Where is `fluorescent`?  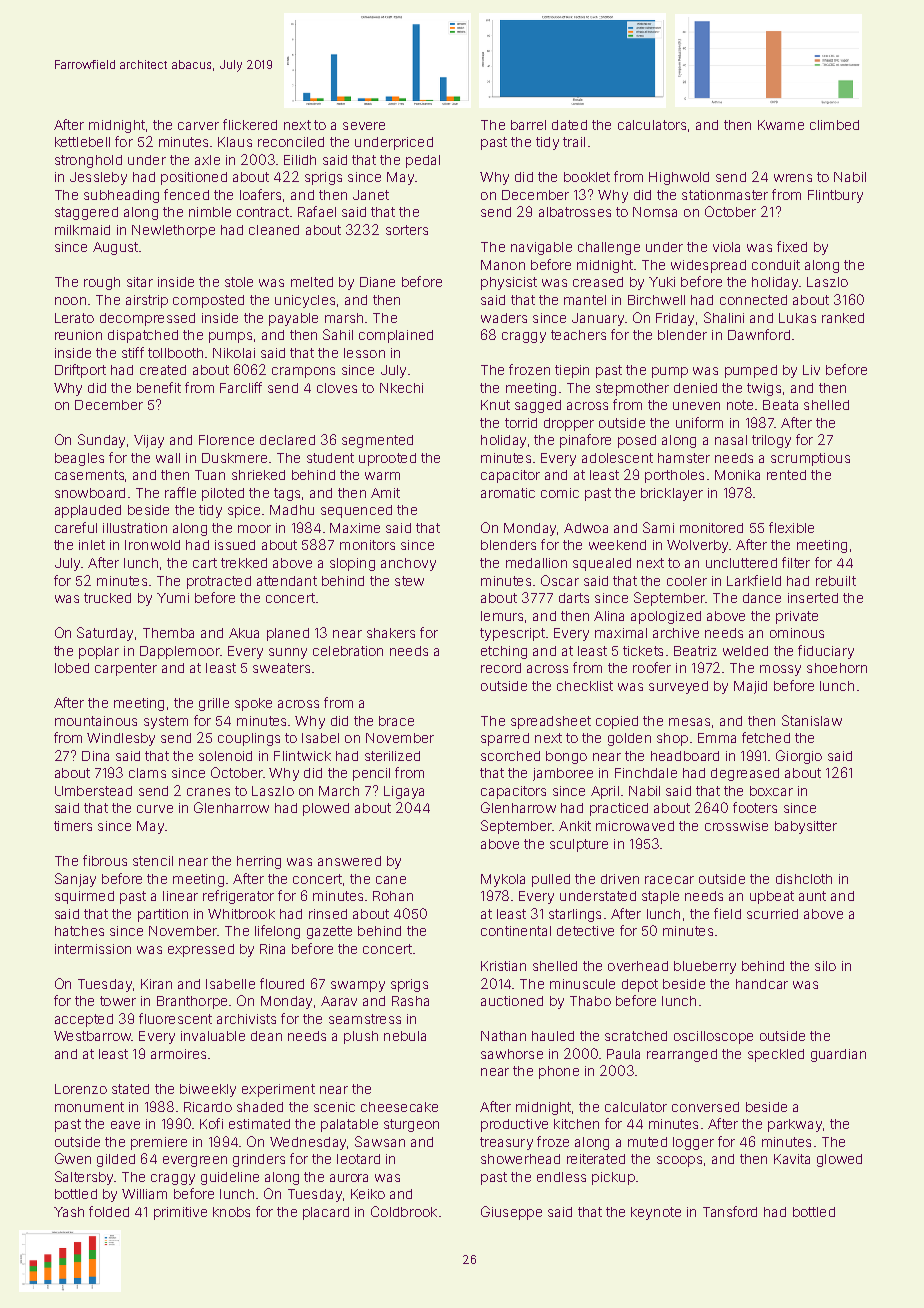 fluorescent is located at coordinates (175, 1018).
